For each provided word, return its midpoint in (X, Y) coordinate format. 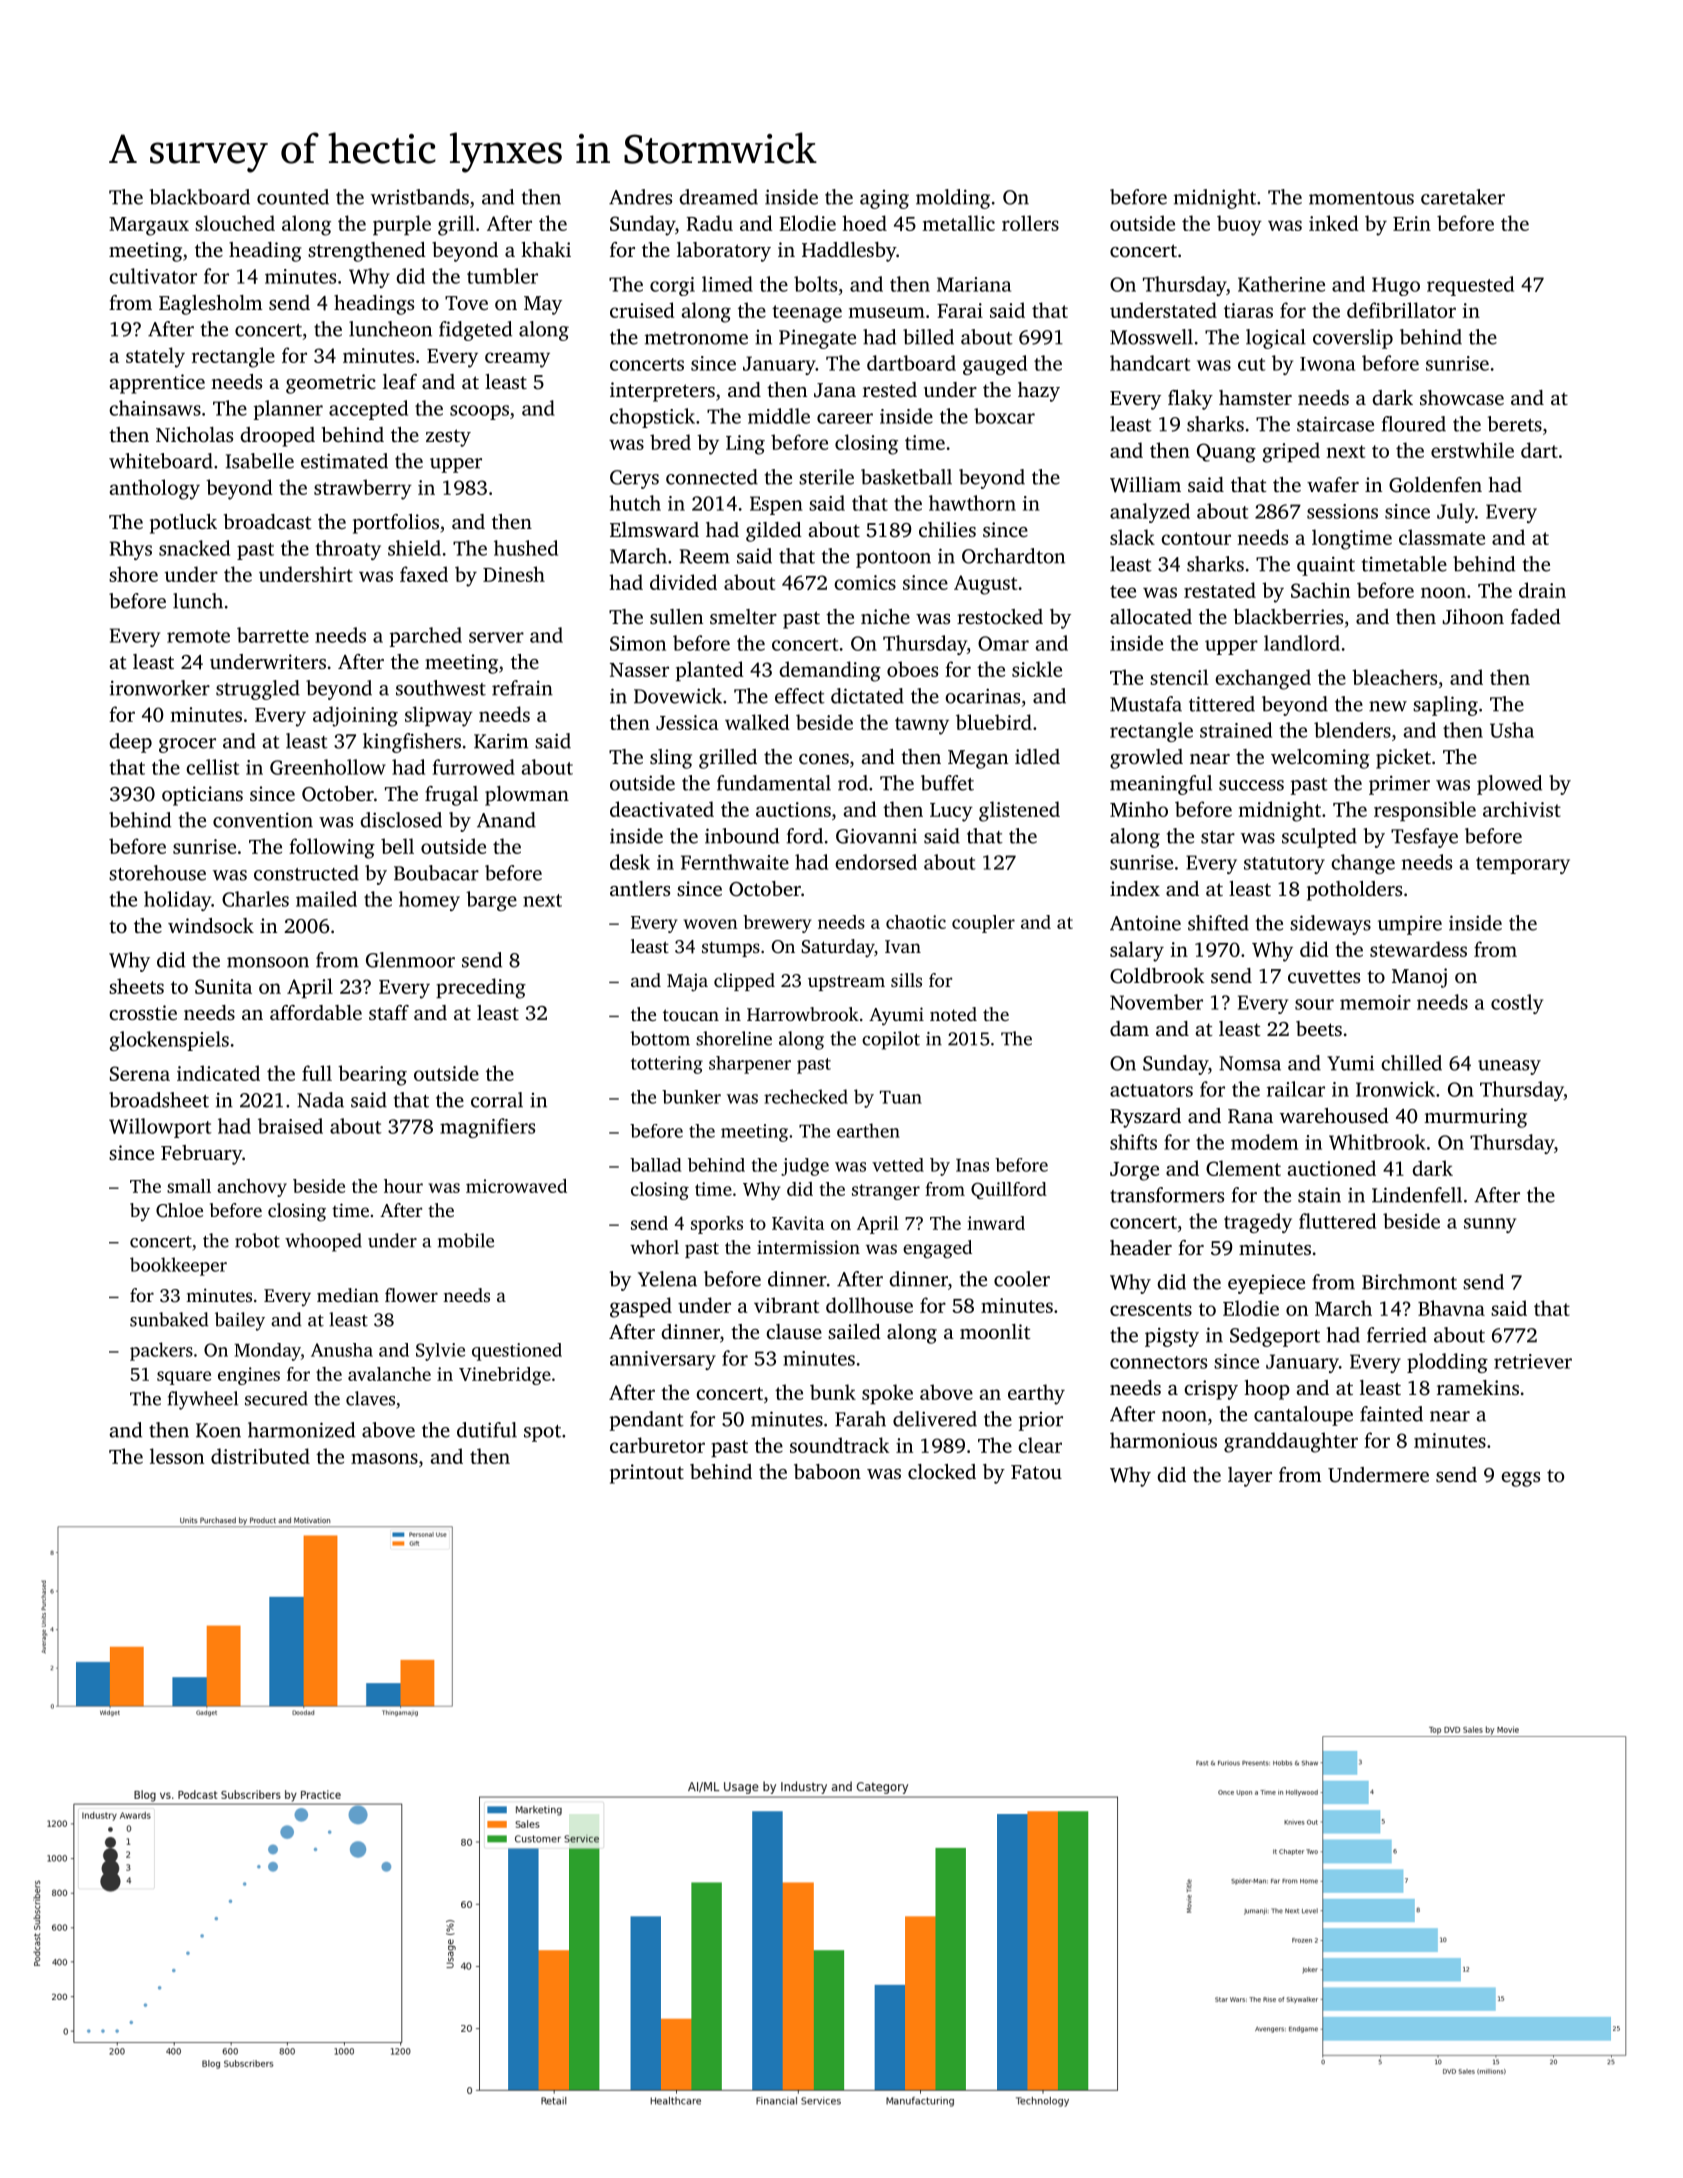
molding (953, 199)
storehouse (157, 873)
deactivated (662, 809)
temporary (1523, 865)
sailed (854, 1331)
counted (293, 197)
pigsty (1172, 1337)
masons (384, 1458)
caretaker (1463, 197)
